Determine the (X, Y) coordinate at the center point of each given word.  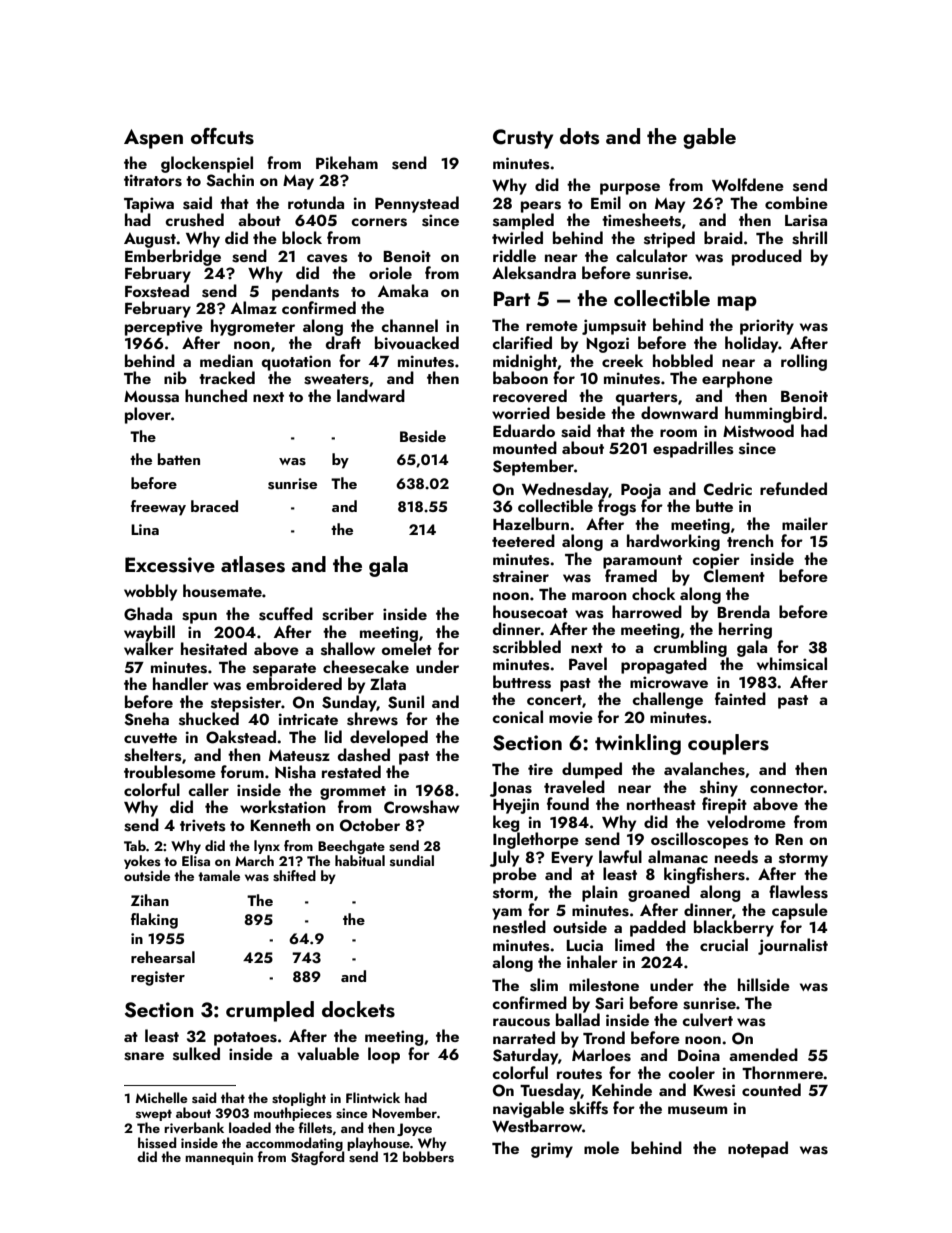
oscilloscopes (700, 840)
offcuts (222, 136)
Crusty (523, 139)
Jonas (511, 789)
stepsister (246, 704)
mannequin (219, 1158)
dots (579, 136)
